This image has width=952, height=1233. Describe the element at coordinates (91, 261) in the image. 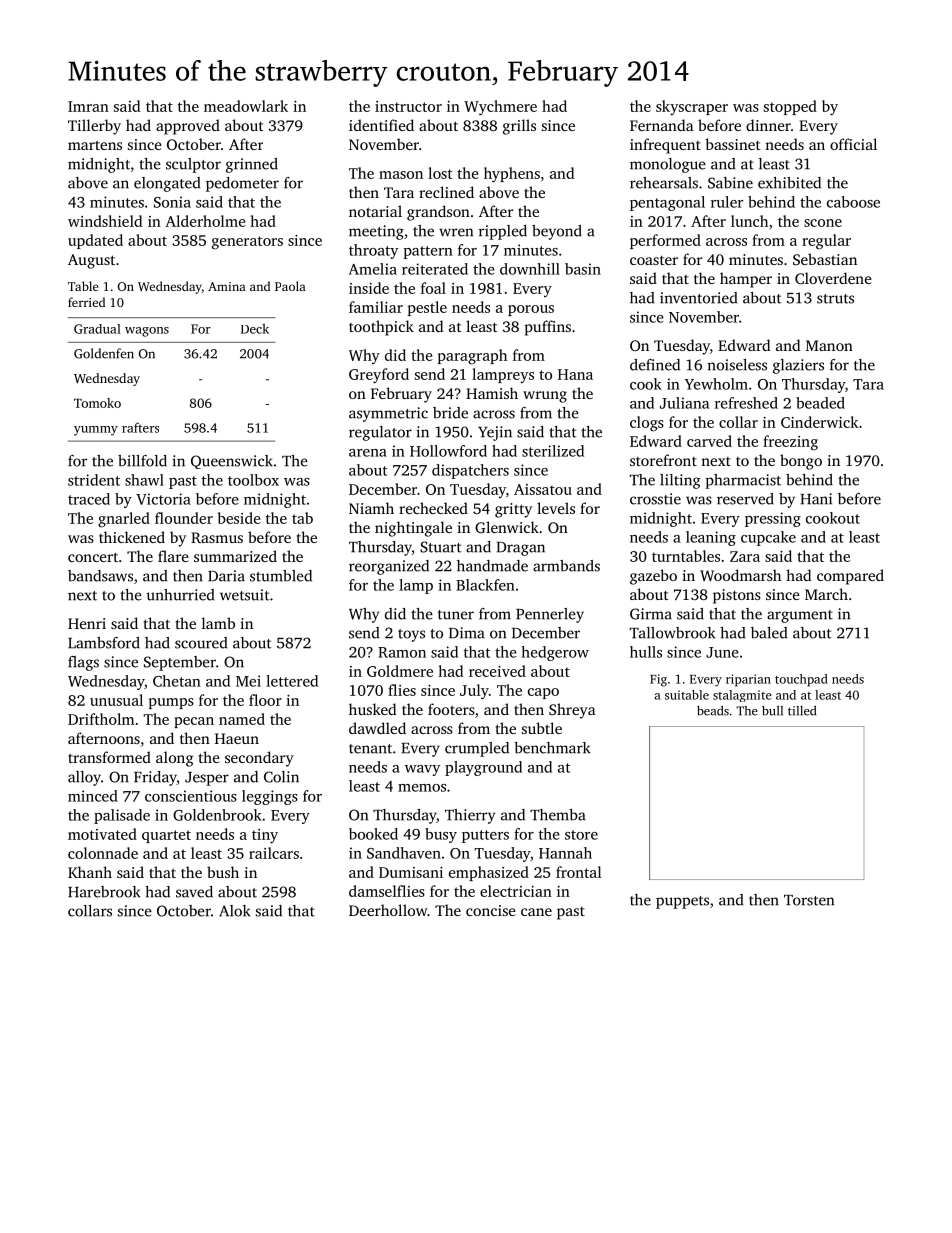

I see `August` at that location.
